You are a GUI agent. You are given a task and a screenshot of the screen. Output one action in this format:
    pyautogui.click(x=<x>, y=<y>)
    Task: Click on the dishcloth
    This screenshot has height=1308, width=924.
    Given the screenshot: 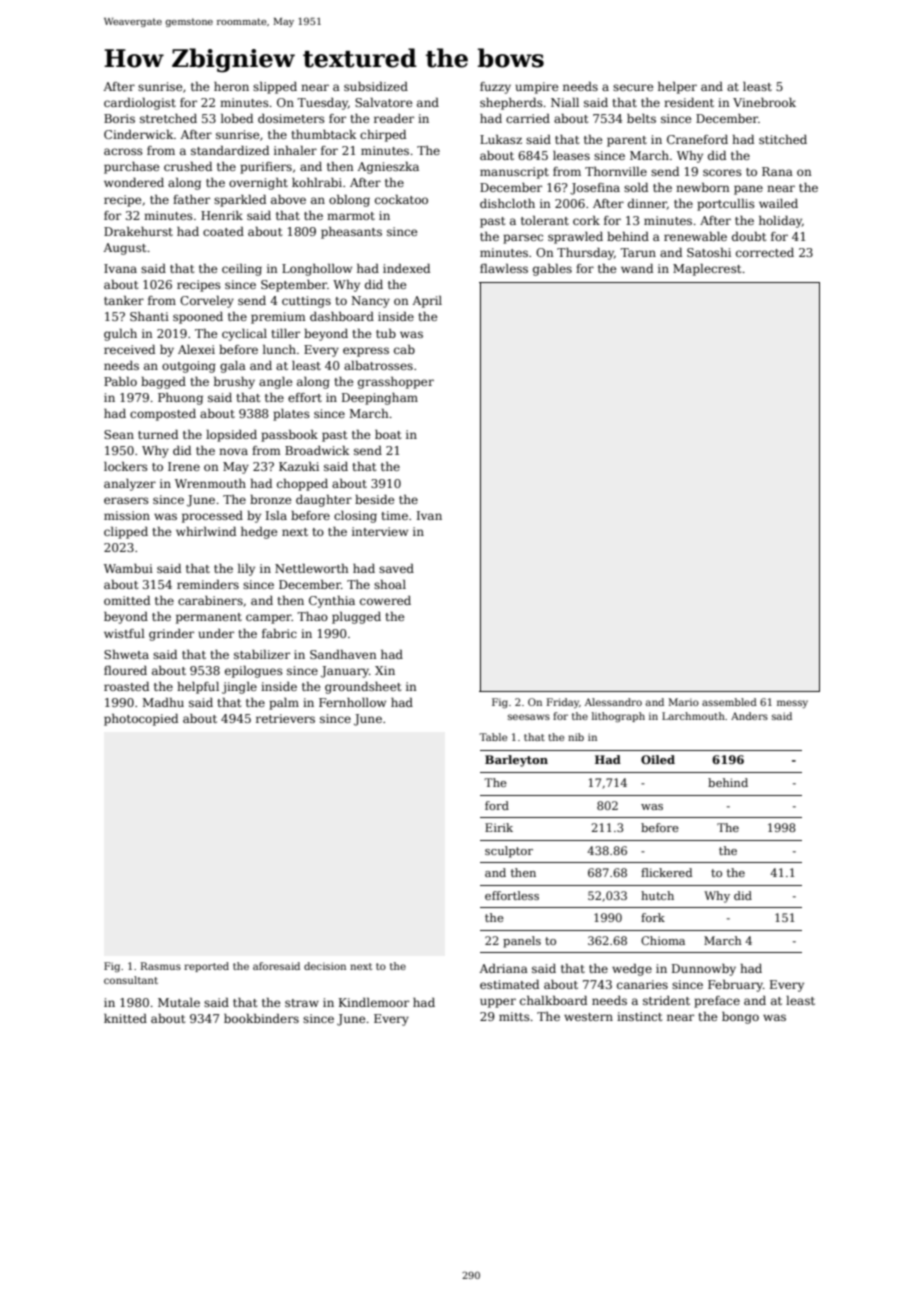 What is the action you would take?
    pyautogui.click(x=507, y=203)
